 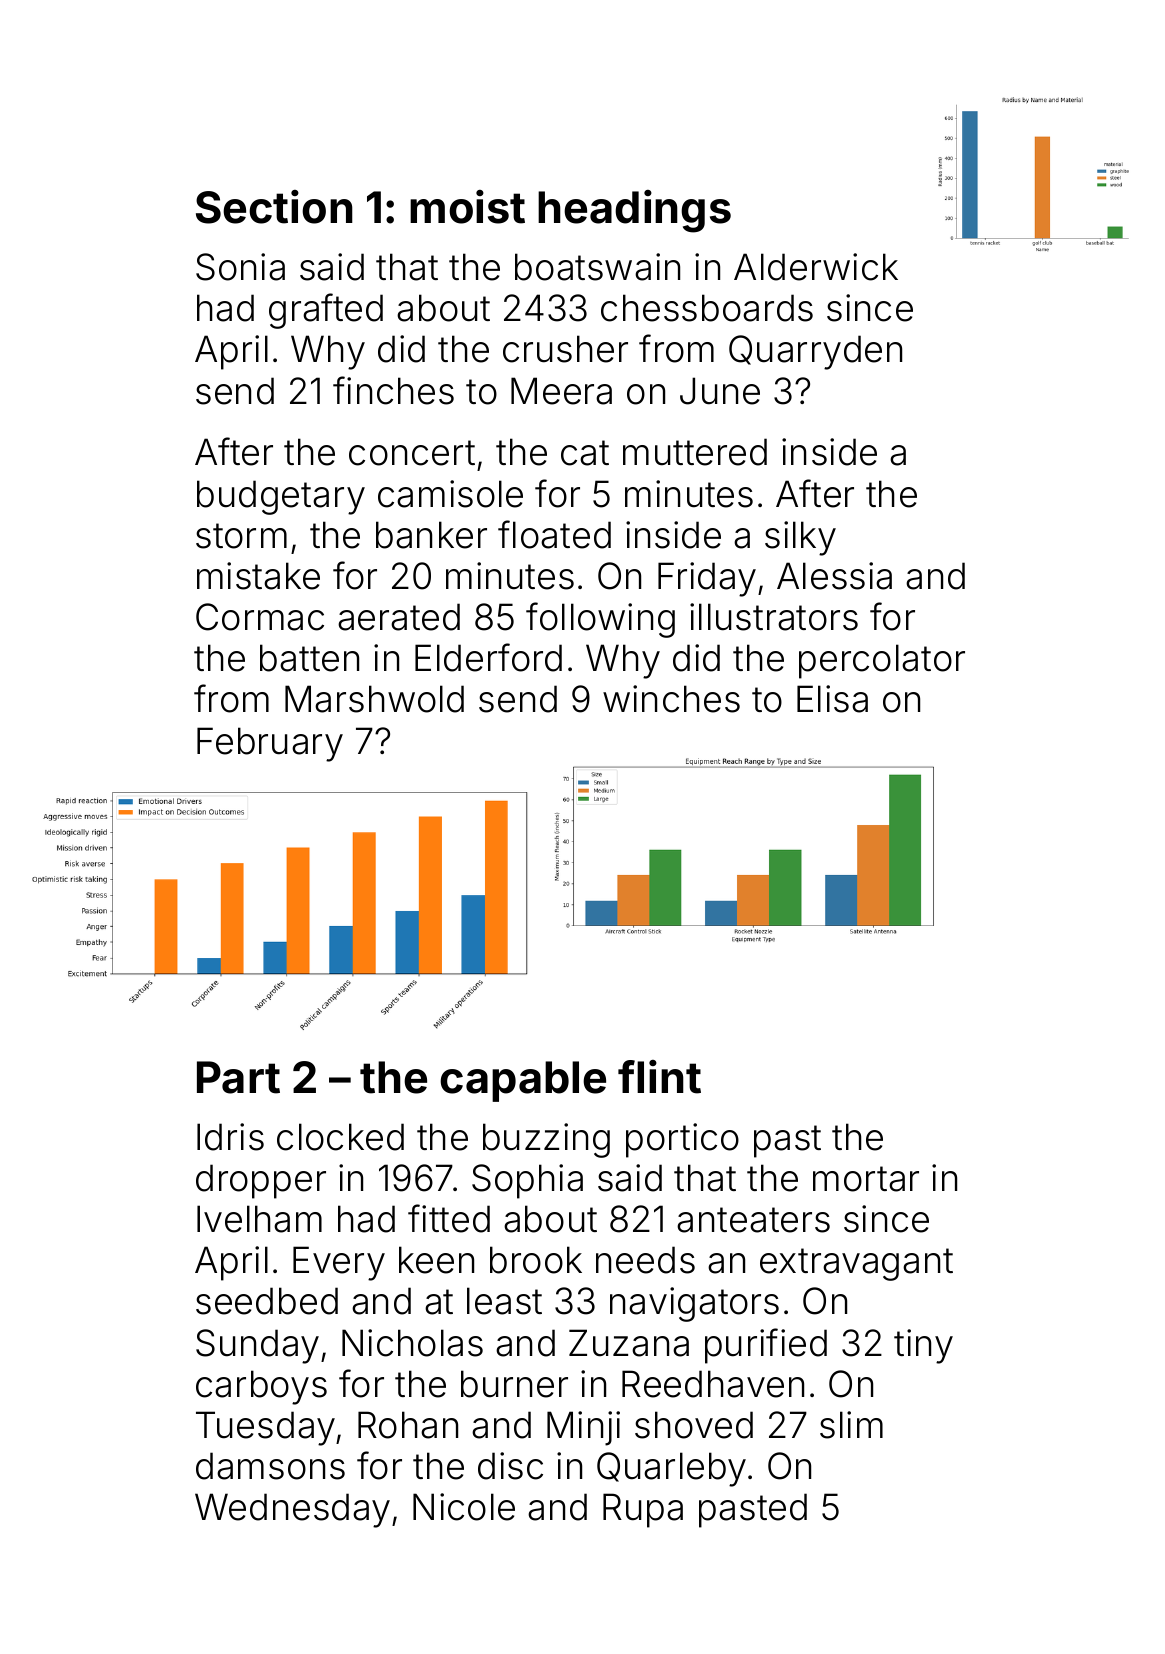 What do you see at coordinates (270, 1466) in the screenshot?
I see `damsons` at bounding box center [270, 1466].
